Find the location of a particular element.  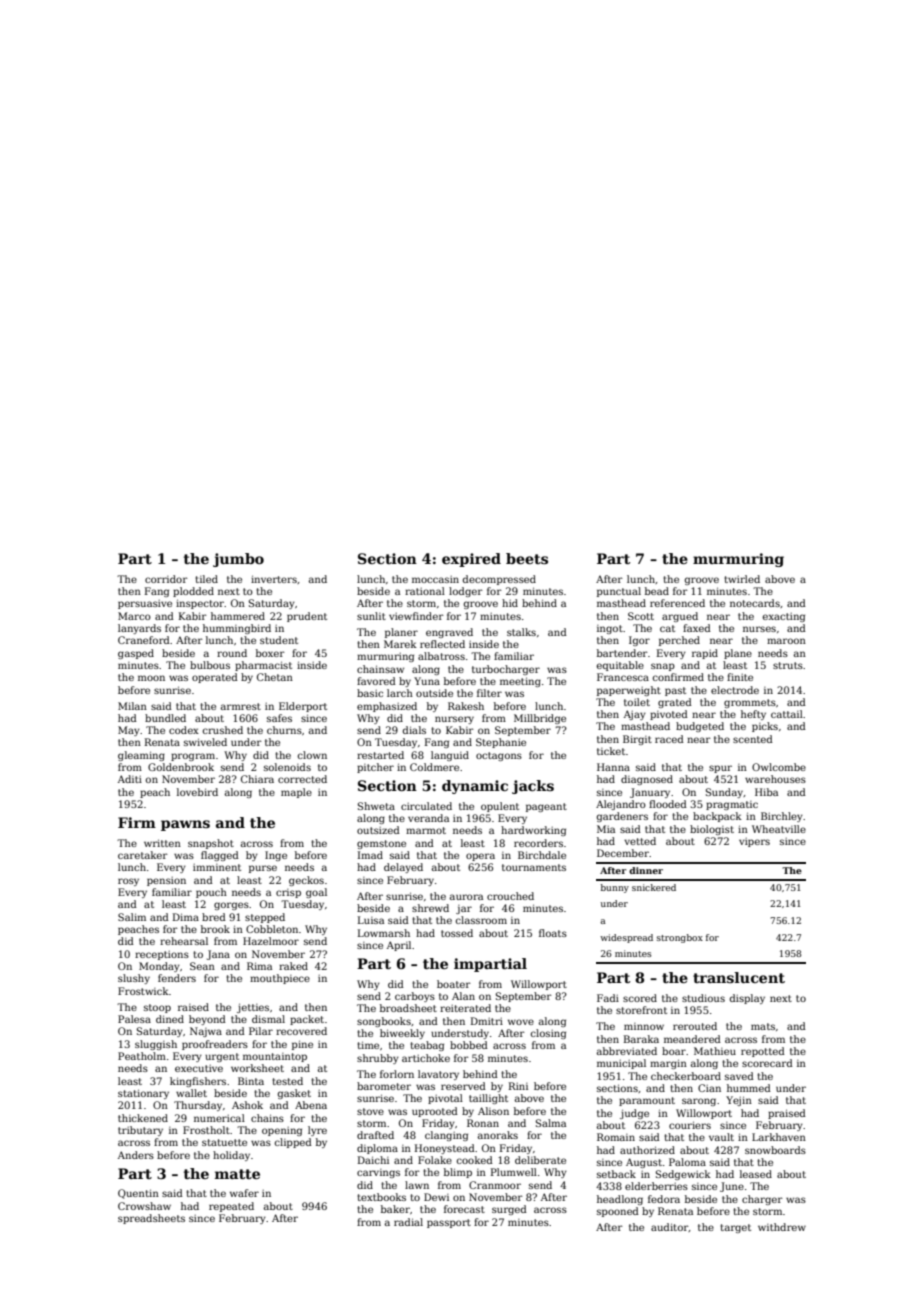

forlorn is located at coordinates (397, 1074).
